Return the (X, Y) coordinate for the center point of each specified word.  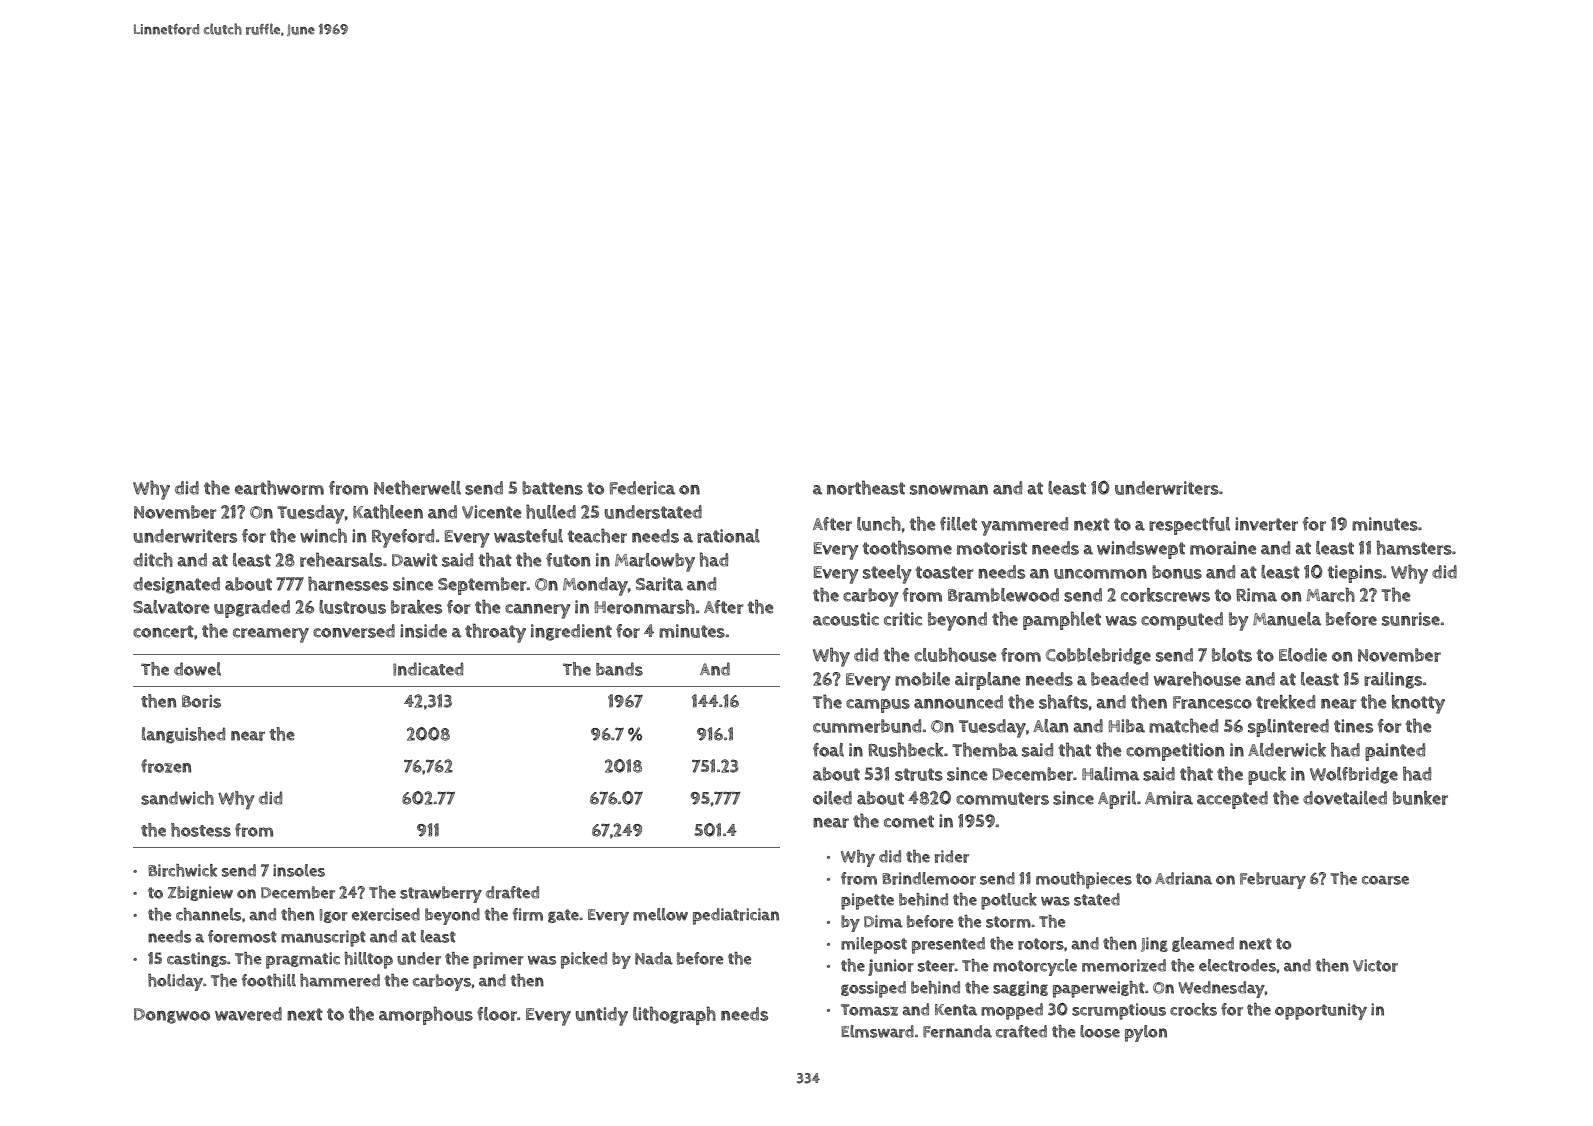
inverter (1266, 524)
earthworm (279, 487)
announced (958, 702)
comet (909, 821)
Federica (642, 488)
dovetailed (1345, 798)
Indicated (428, 669)
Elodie (1303, 655)
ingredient (571, 632)
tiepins (1355, 574)
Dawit (415, 560)
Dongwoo (172, 1016)
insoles (299, 870)
